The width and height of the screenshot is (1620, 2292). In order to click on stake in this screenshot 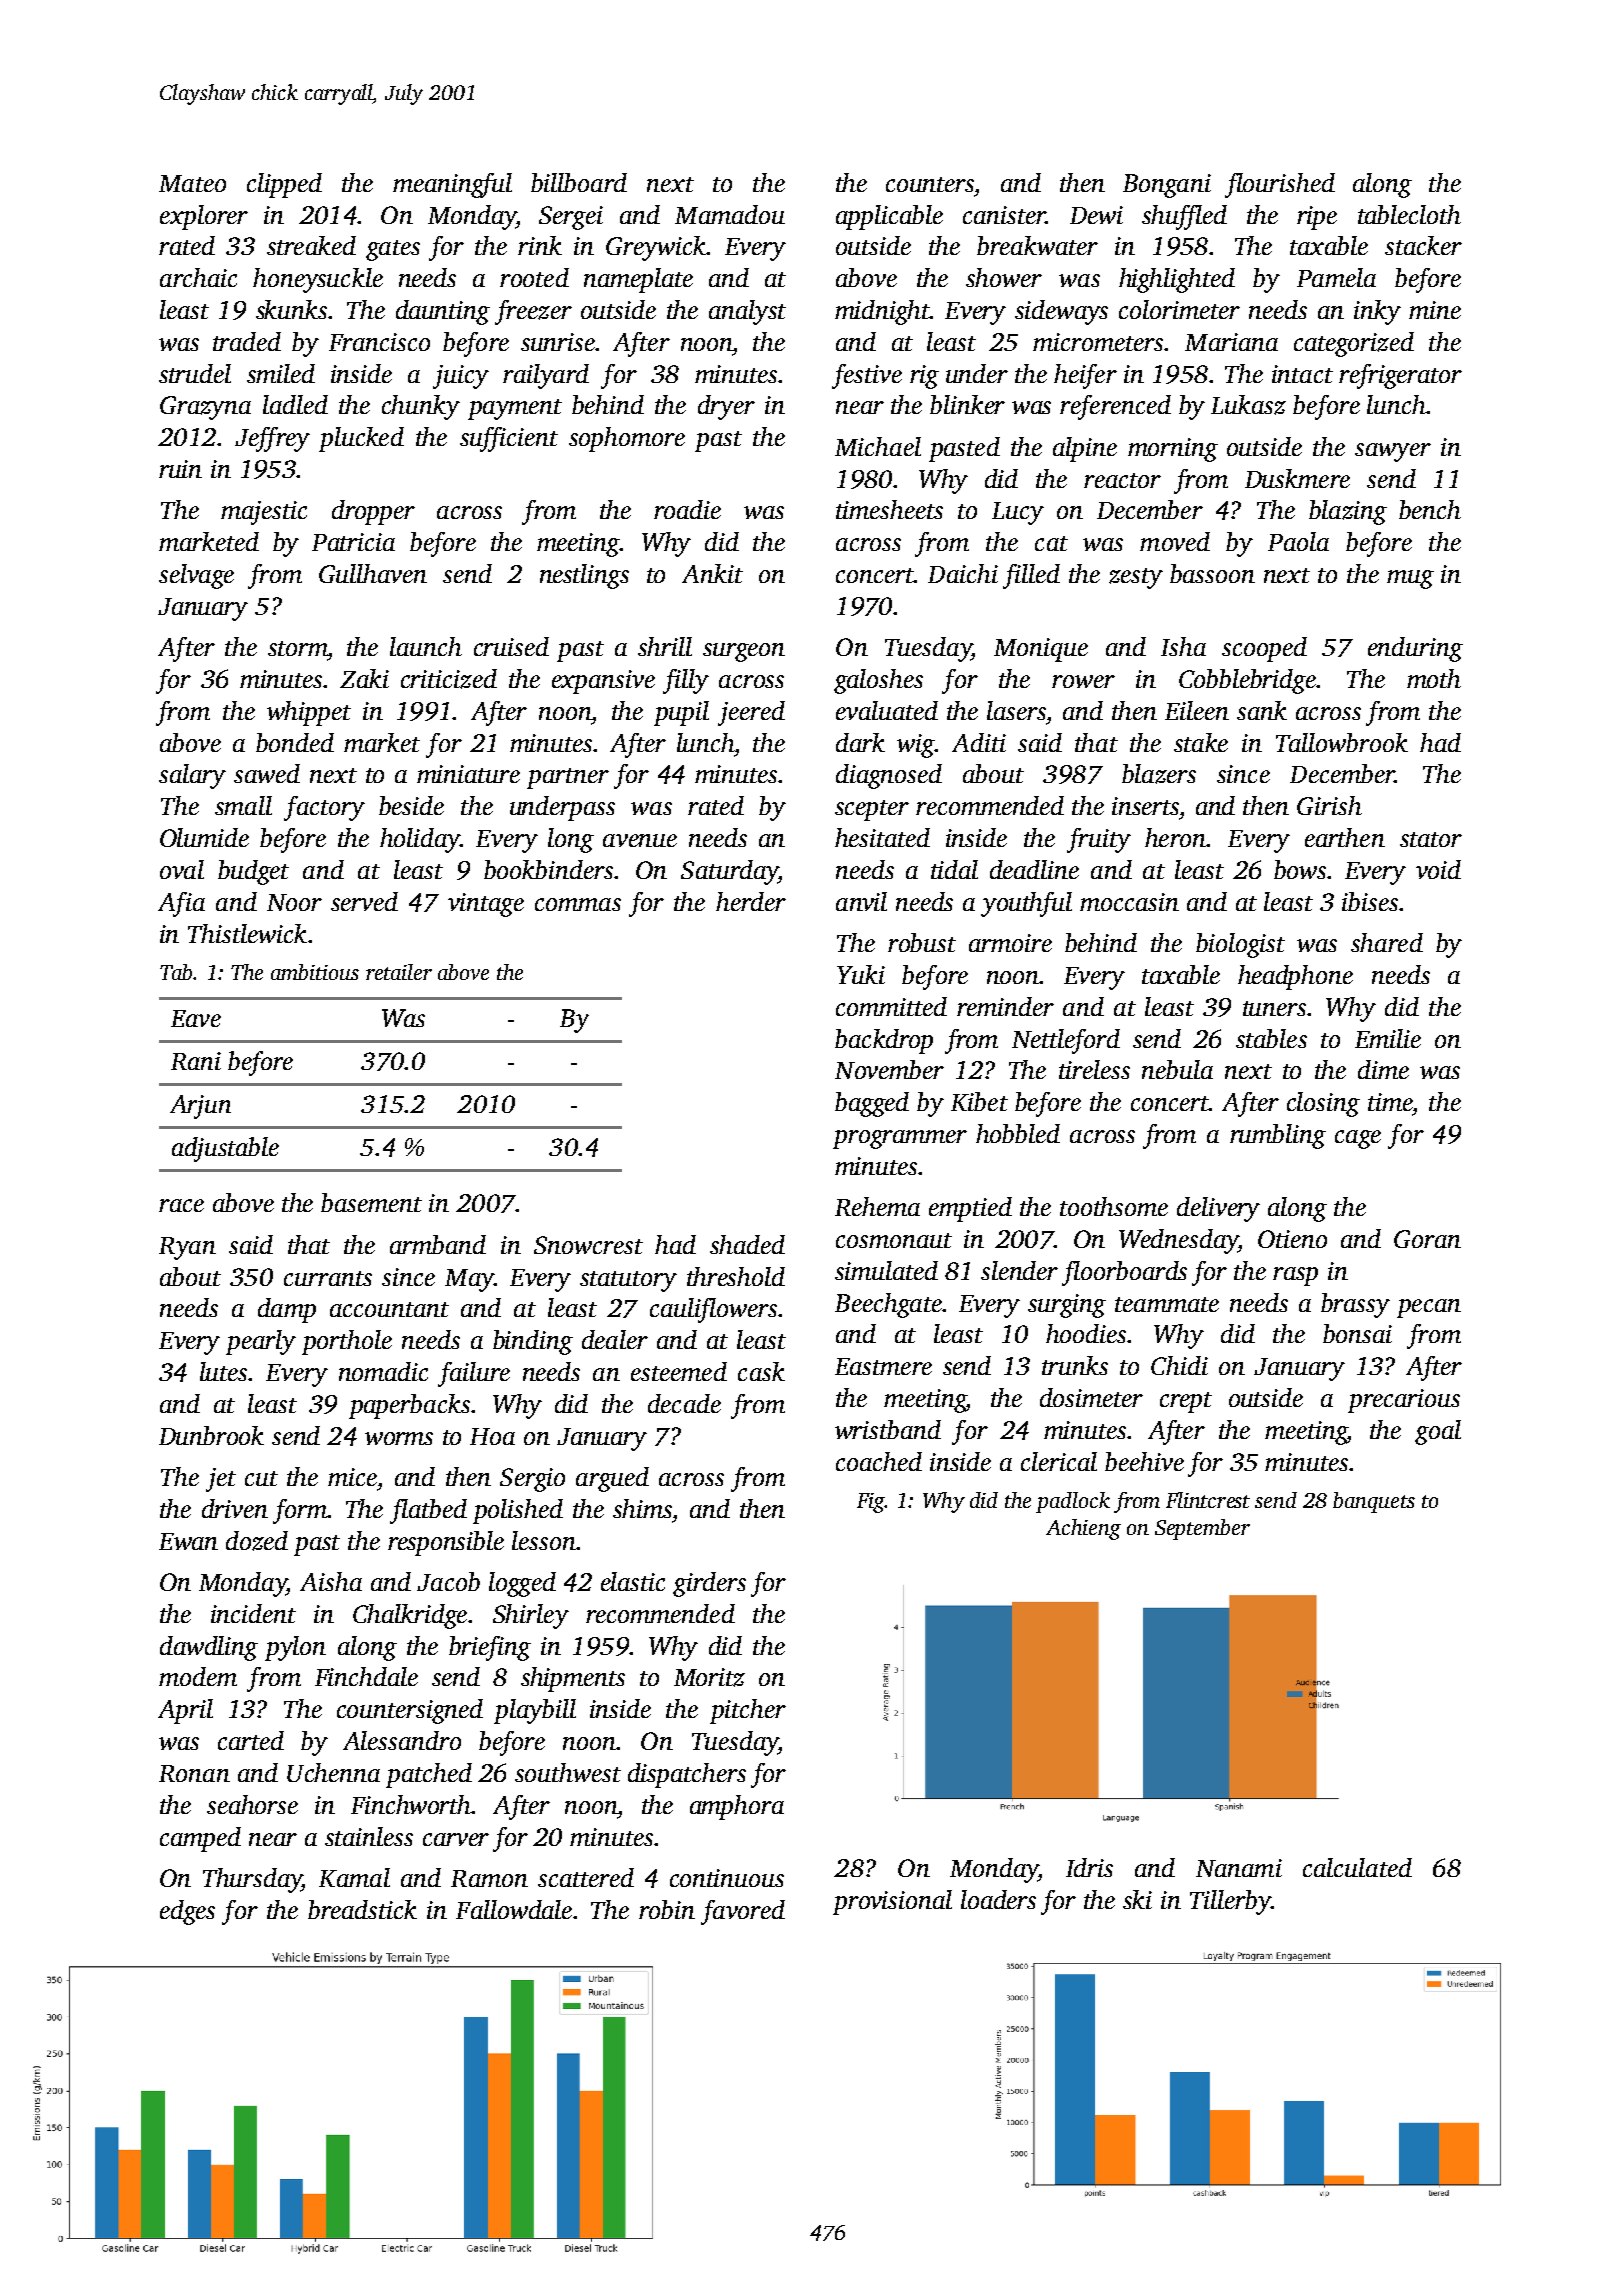, I will do `click(1201, 742)`.
